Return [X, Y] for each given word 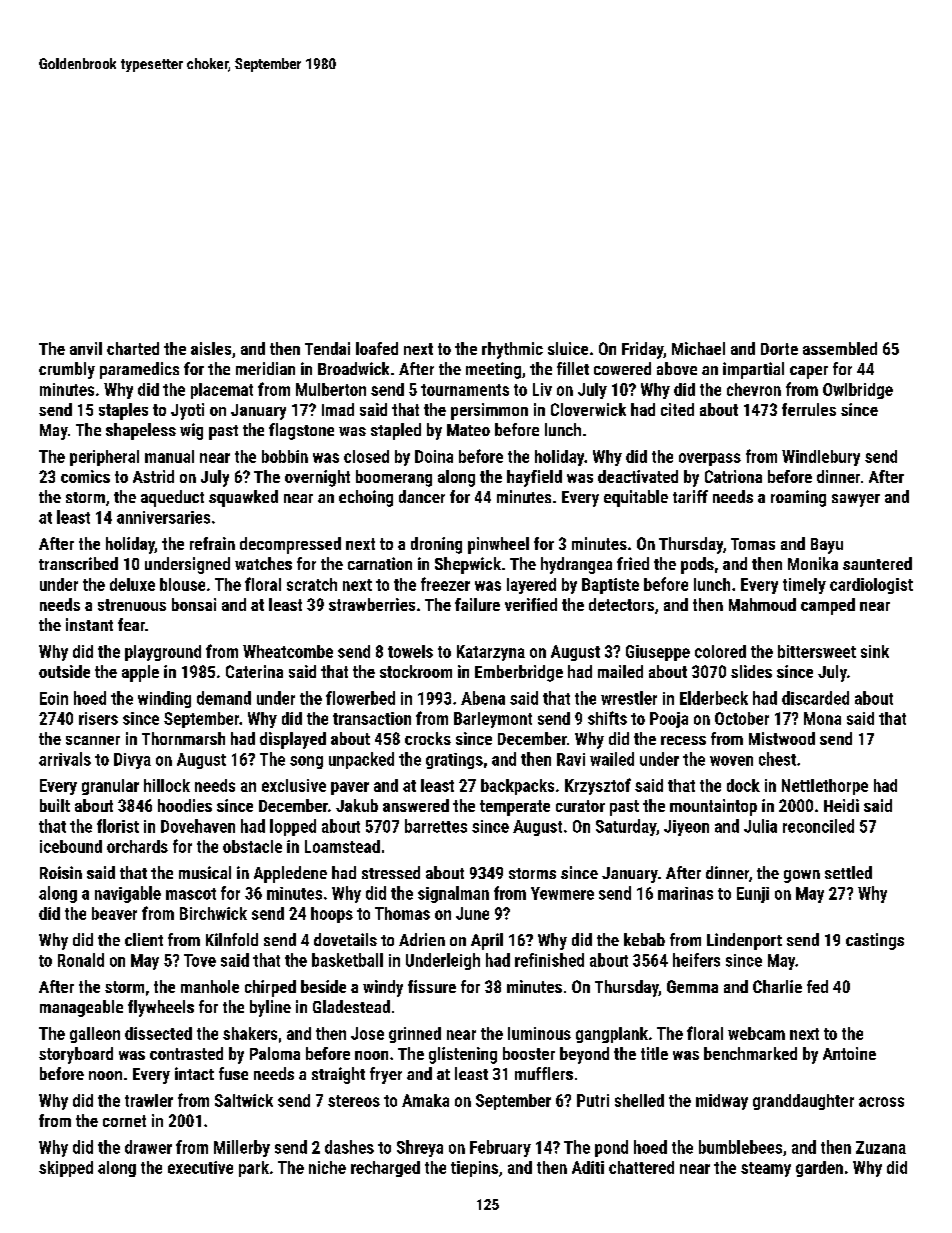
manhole [210, 986]
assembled [840, 348]
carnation [380, 563]
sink [875, 651]
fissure [432, 986]
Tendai [327, 348]
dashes [349, 1147]
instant [89, 624]
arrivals [65, 759]
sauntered [877, 563]
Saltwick [244, 1100]
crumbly [67, 370]
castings [875, 941]
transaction [372, 718]
